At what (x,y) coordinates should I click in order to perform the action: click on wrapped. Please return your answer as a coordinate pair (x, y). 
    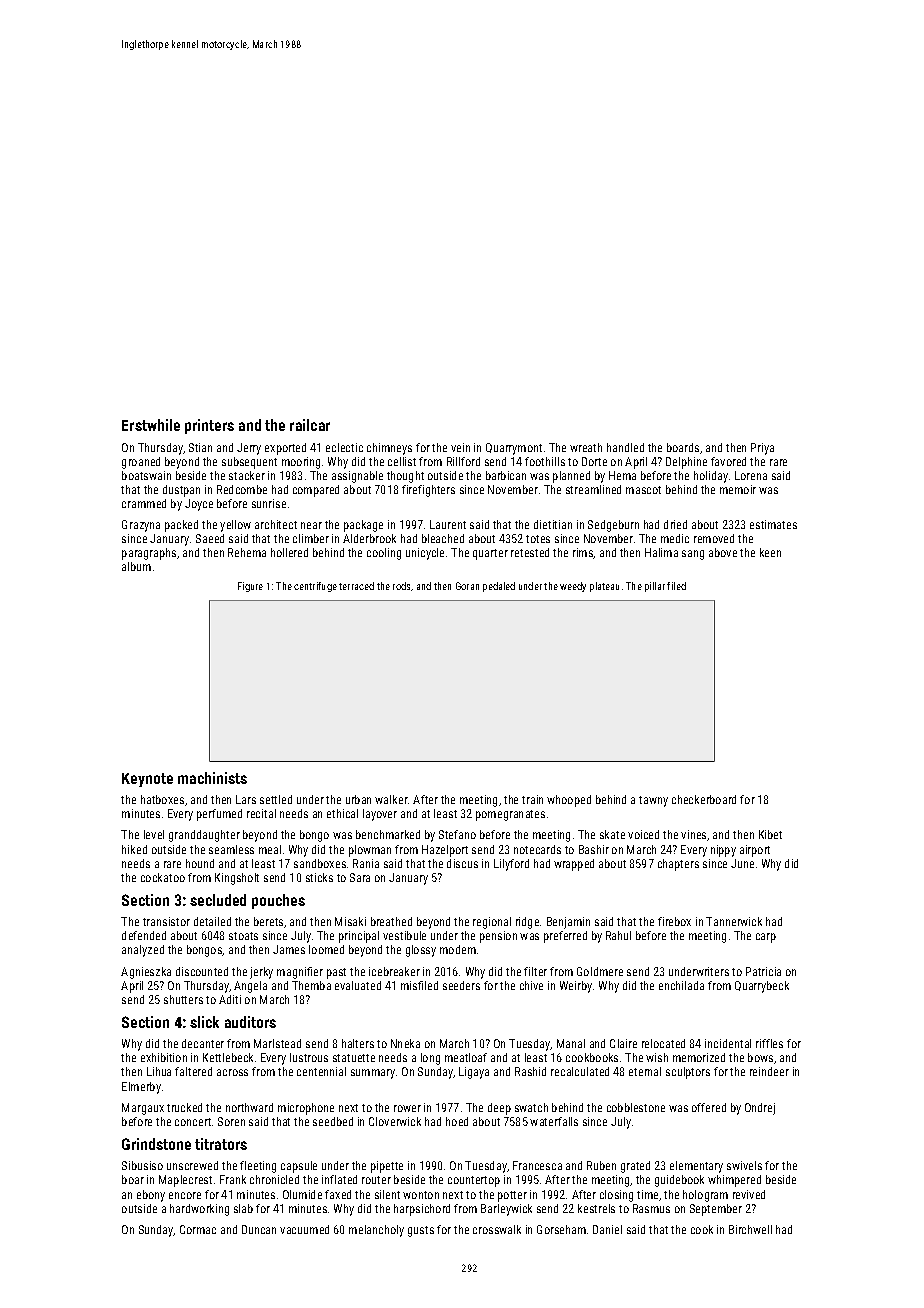
    Looking at the image, I should click on (574, 865).
